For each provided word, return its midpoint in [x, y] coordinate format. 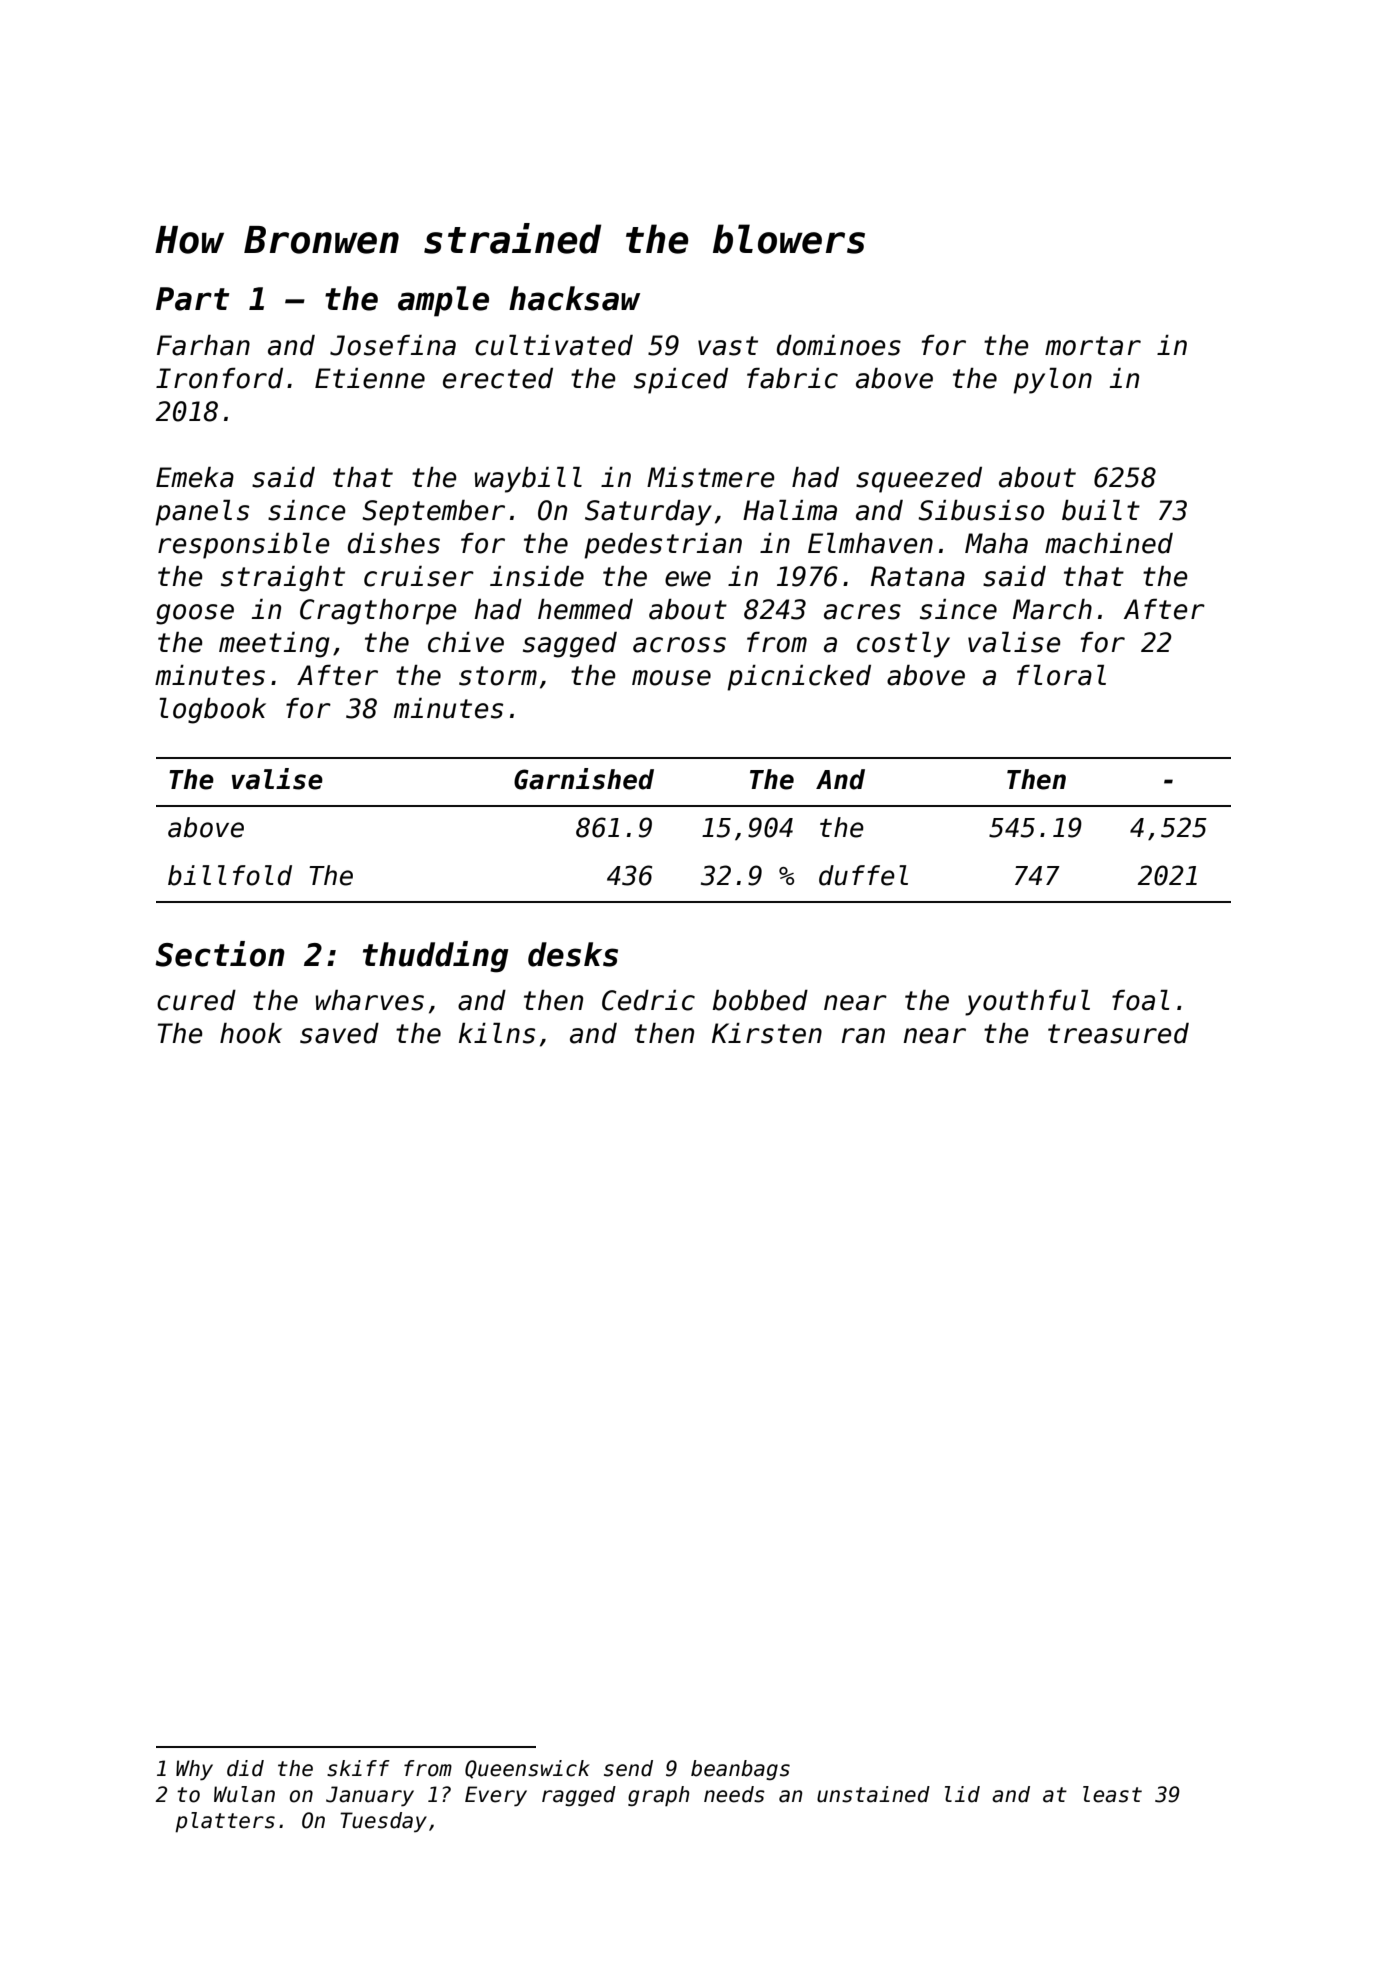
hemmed [585, 609]
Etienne [370, 378]
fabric [792, 378]
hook [251, 1033]
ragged [579, 1796]
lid [962, 1794]
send [628, 1768]
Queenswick [527, 1769]
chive [466, 642]
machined [1109, 543]
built [1101, 510]
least [1112, 1794]
